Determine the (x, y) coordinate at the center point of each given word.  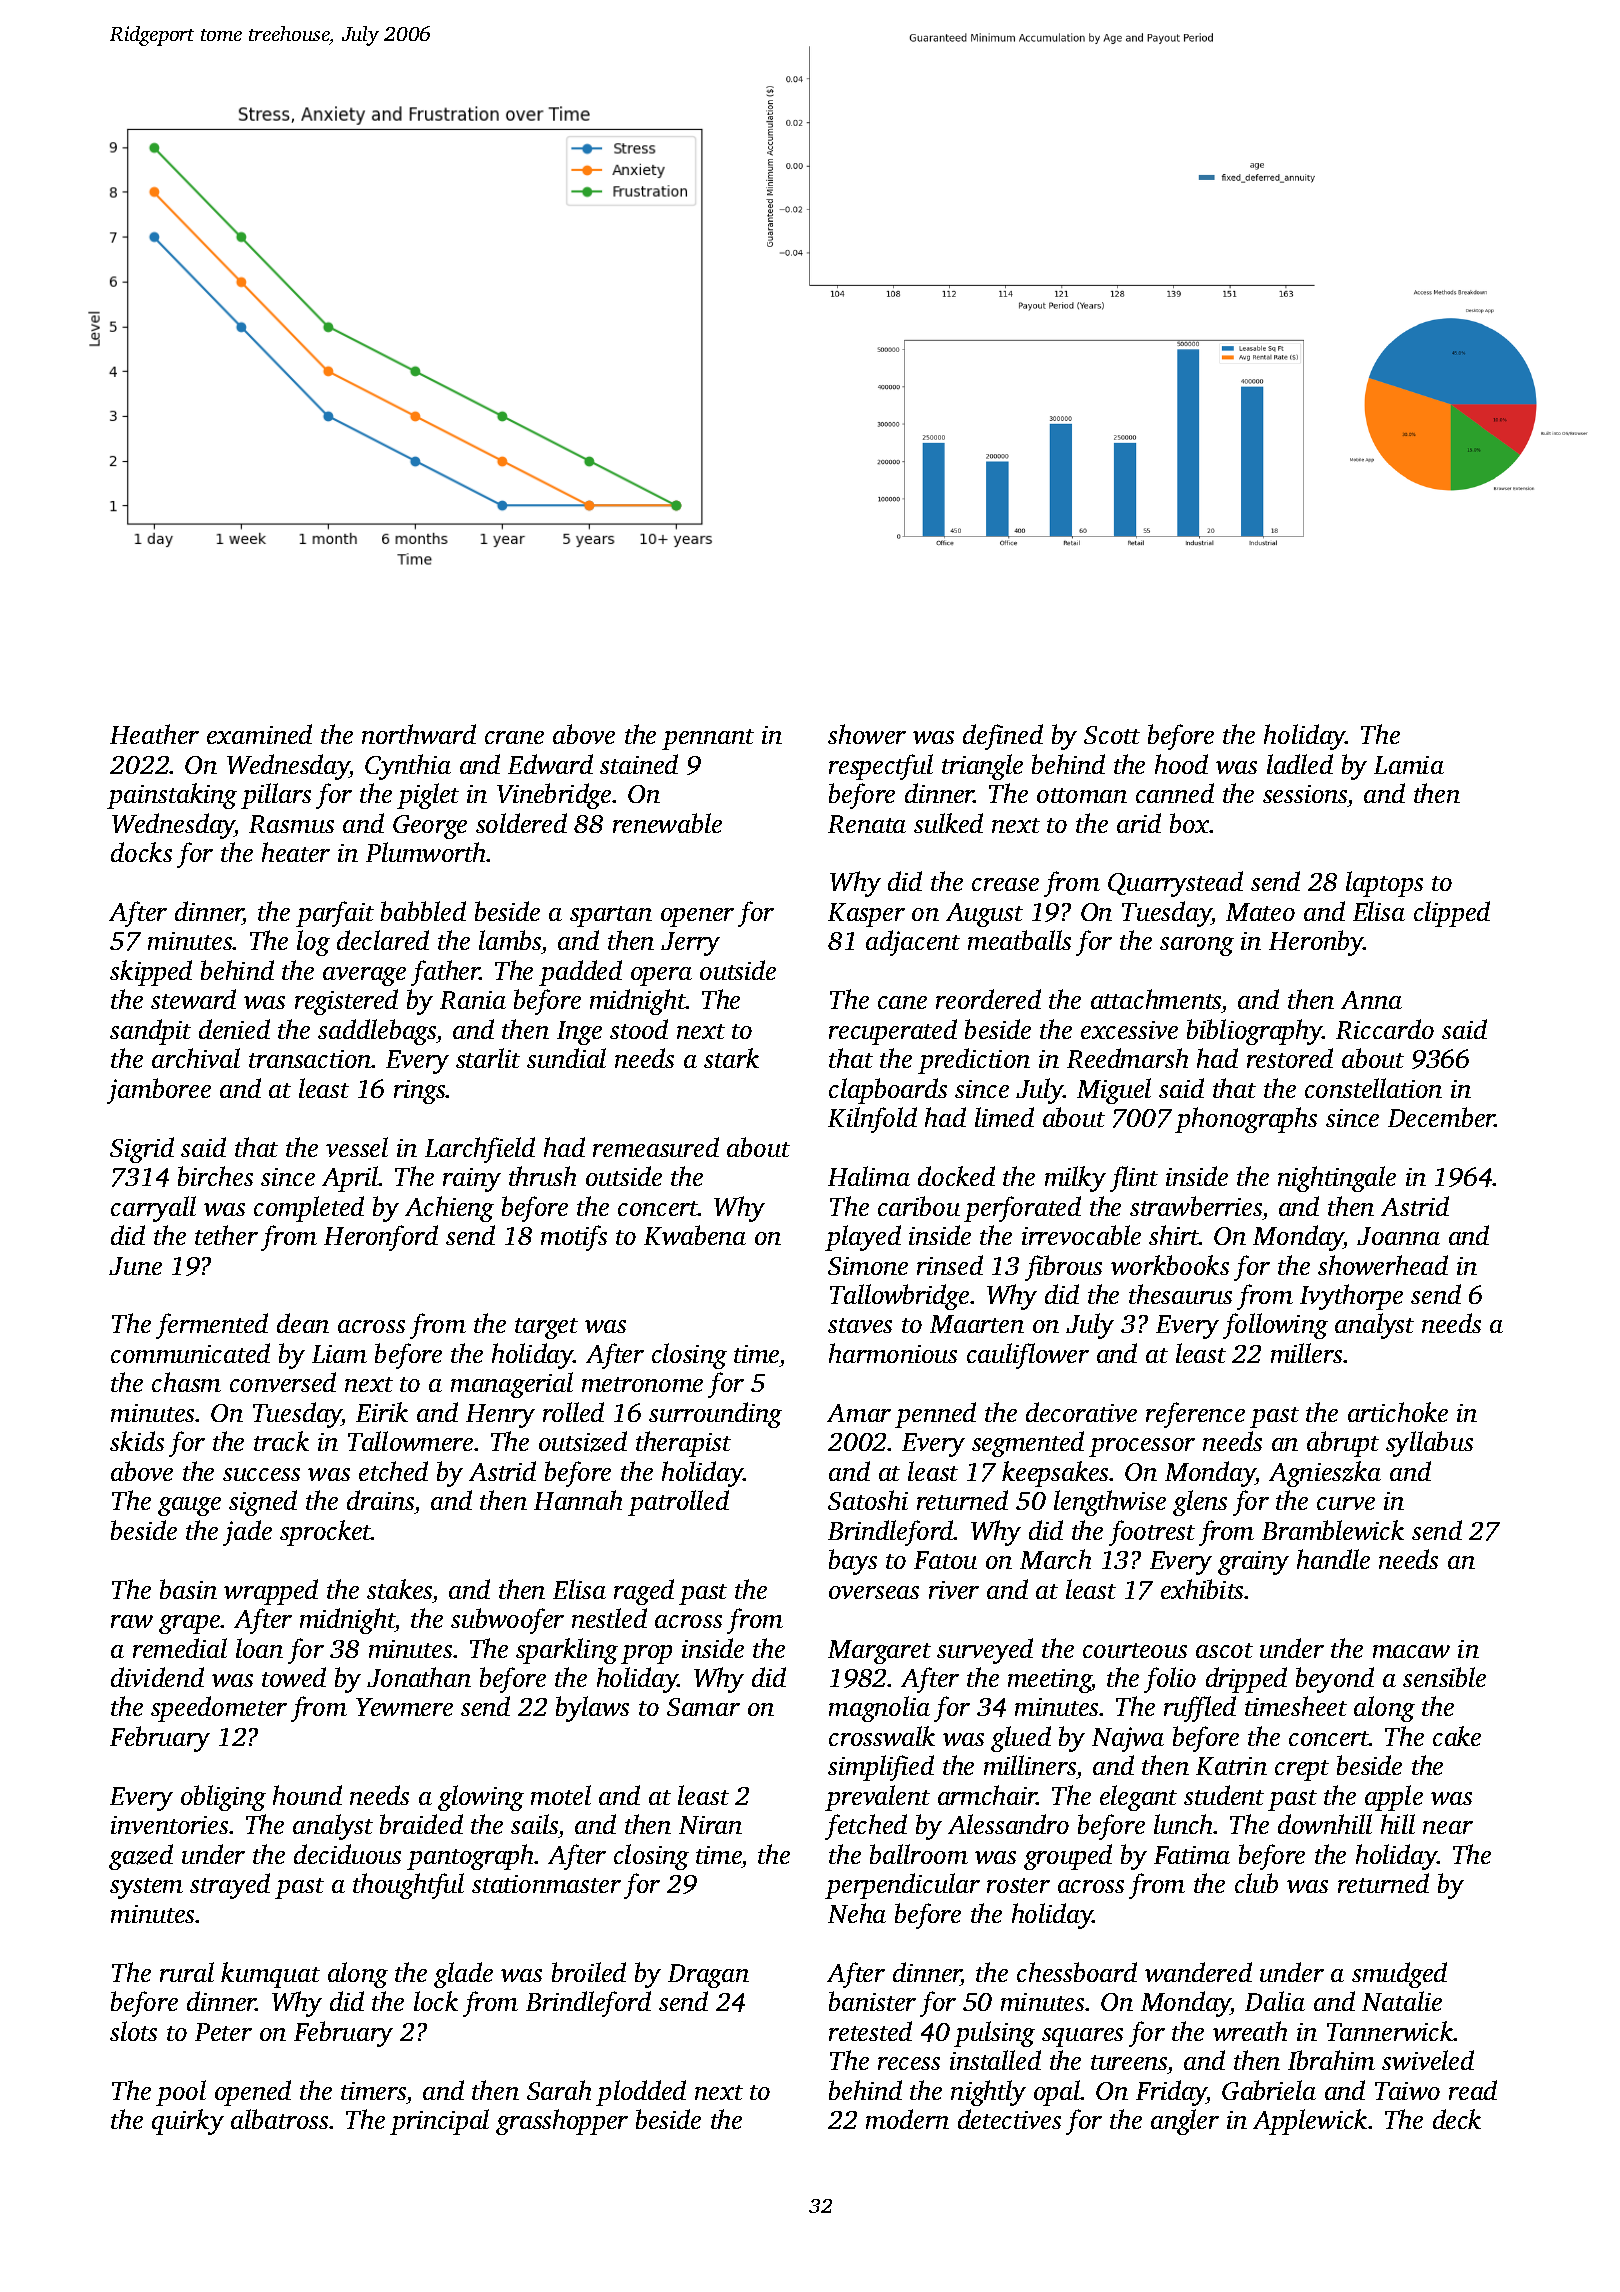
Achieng (449, 1209)
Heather (154, 734)
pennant (708, 739)
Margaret (879, 1652)
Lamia (1409, 765)
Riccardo (1385, 1029)
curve (1346, 1503)
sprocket (326, 1533)
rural (187, 1972)
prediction (974, 1061)
